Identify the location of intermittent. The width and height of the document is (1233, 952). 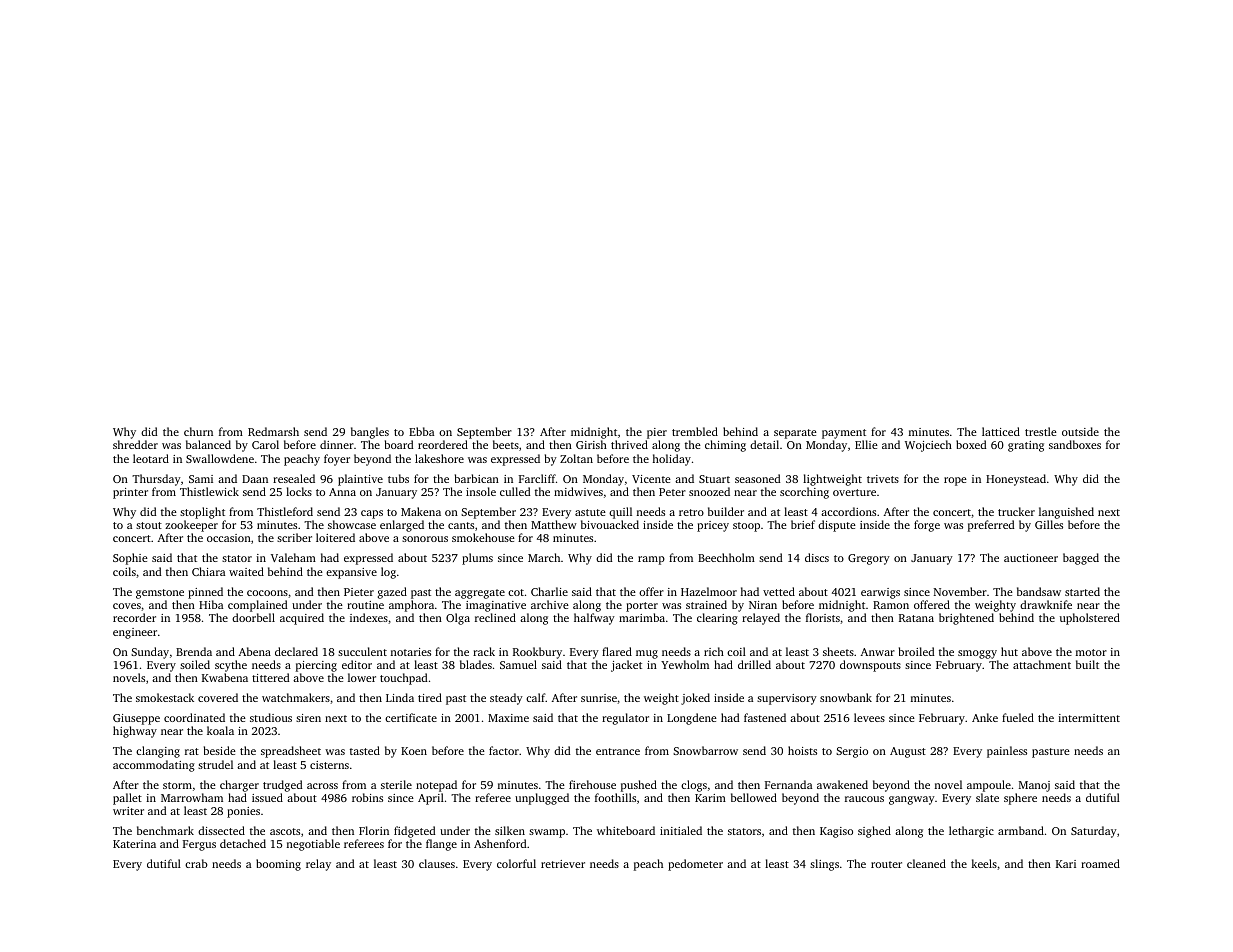
(1089, 718).
